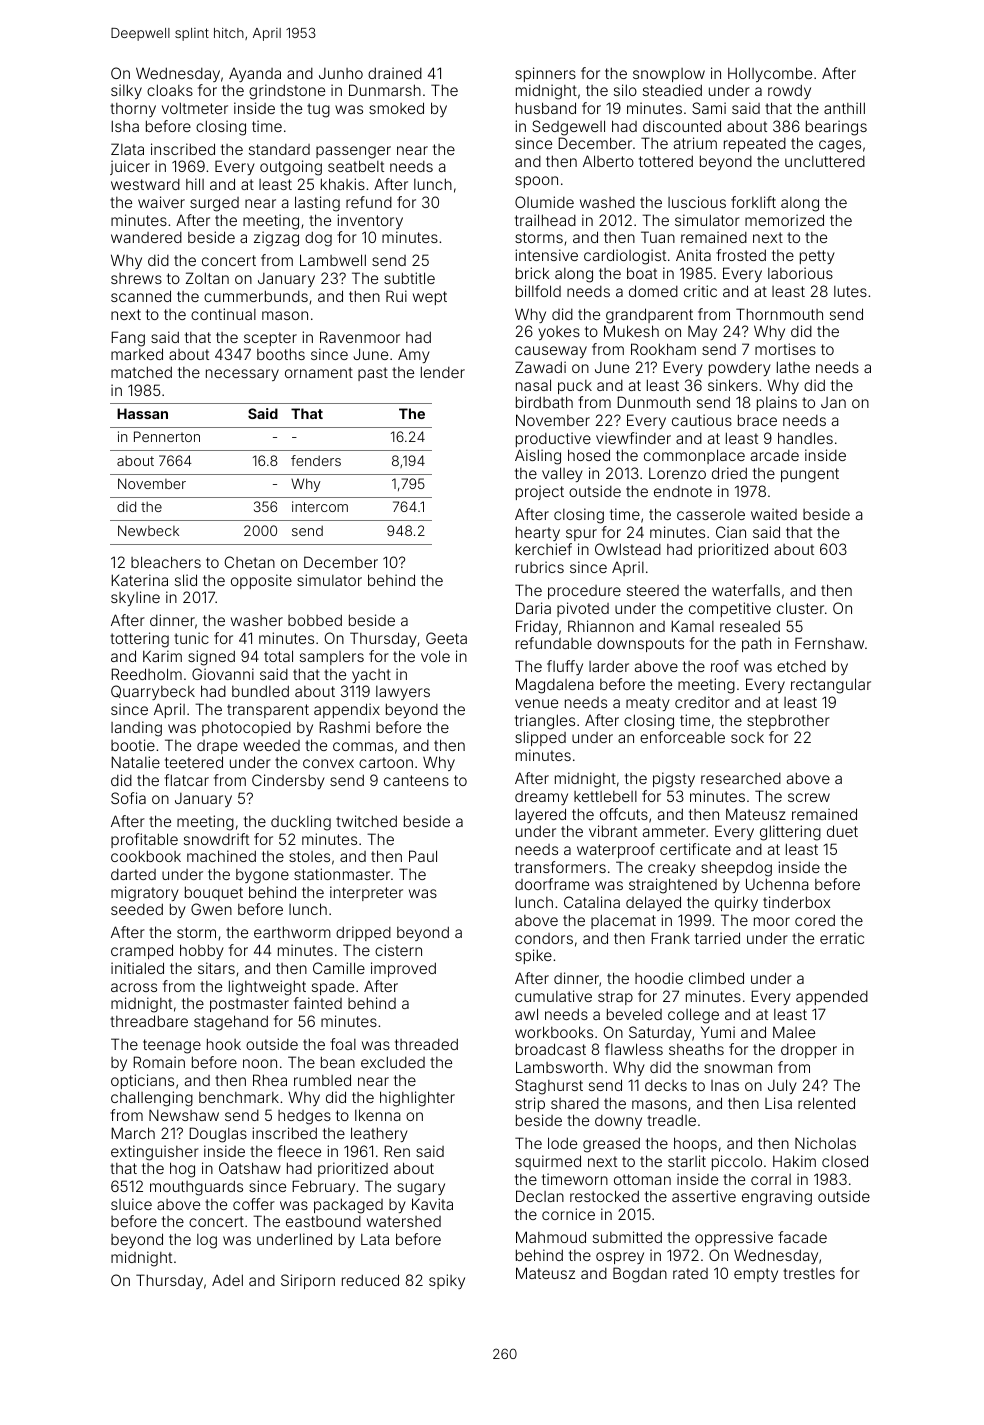 This screenshot has height=1425, width=984. Describe the element at coordinates (770, 74) in the screenshot. I see `Hollycombe` at that location.
